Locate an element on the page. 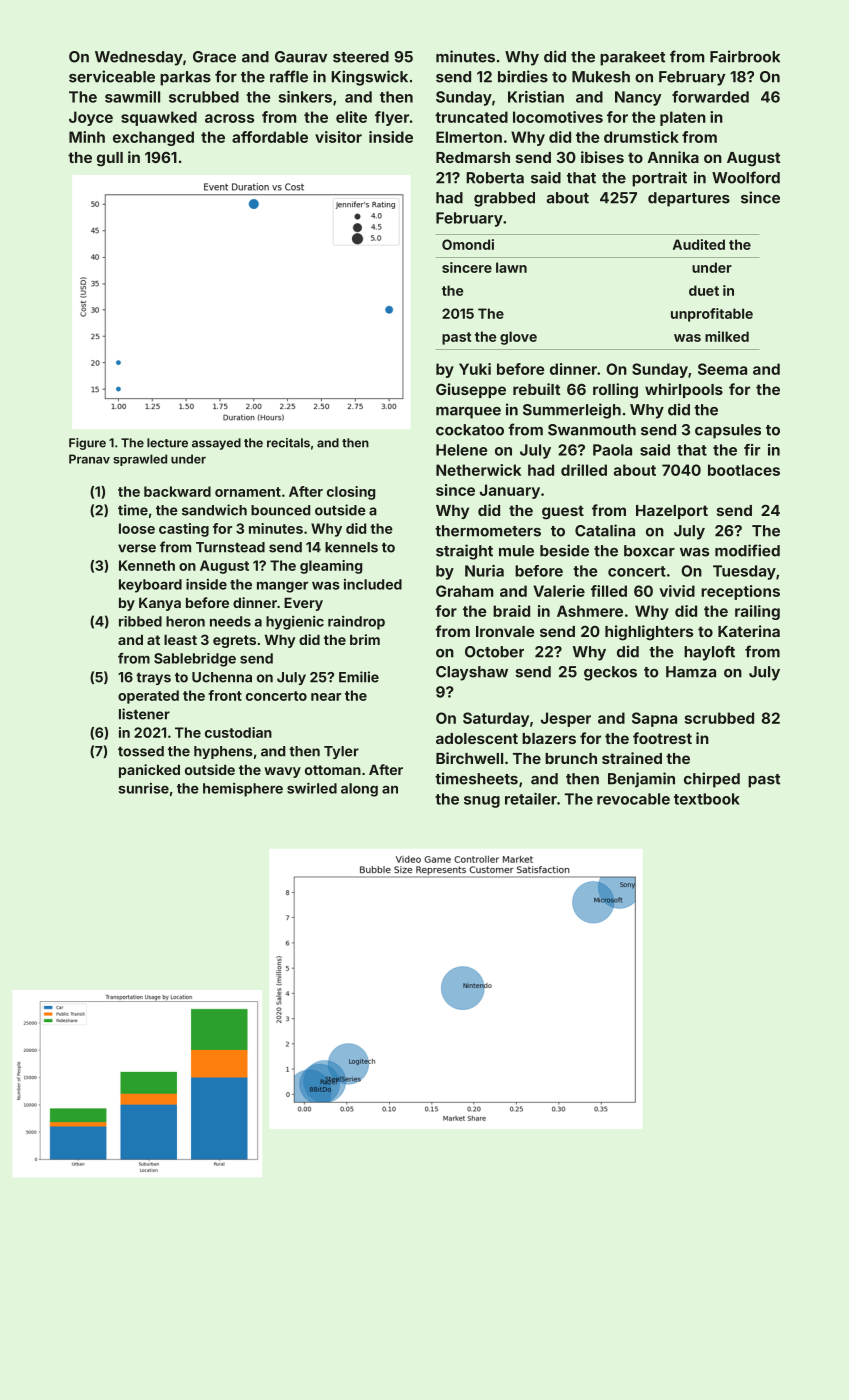 This document has width=849, height=1400. steered is located at coordinates (361, 57).
